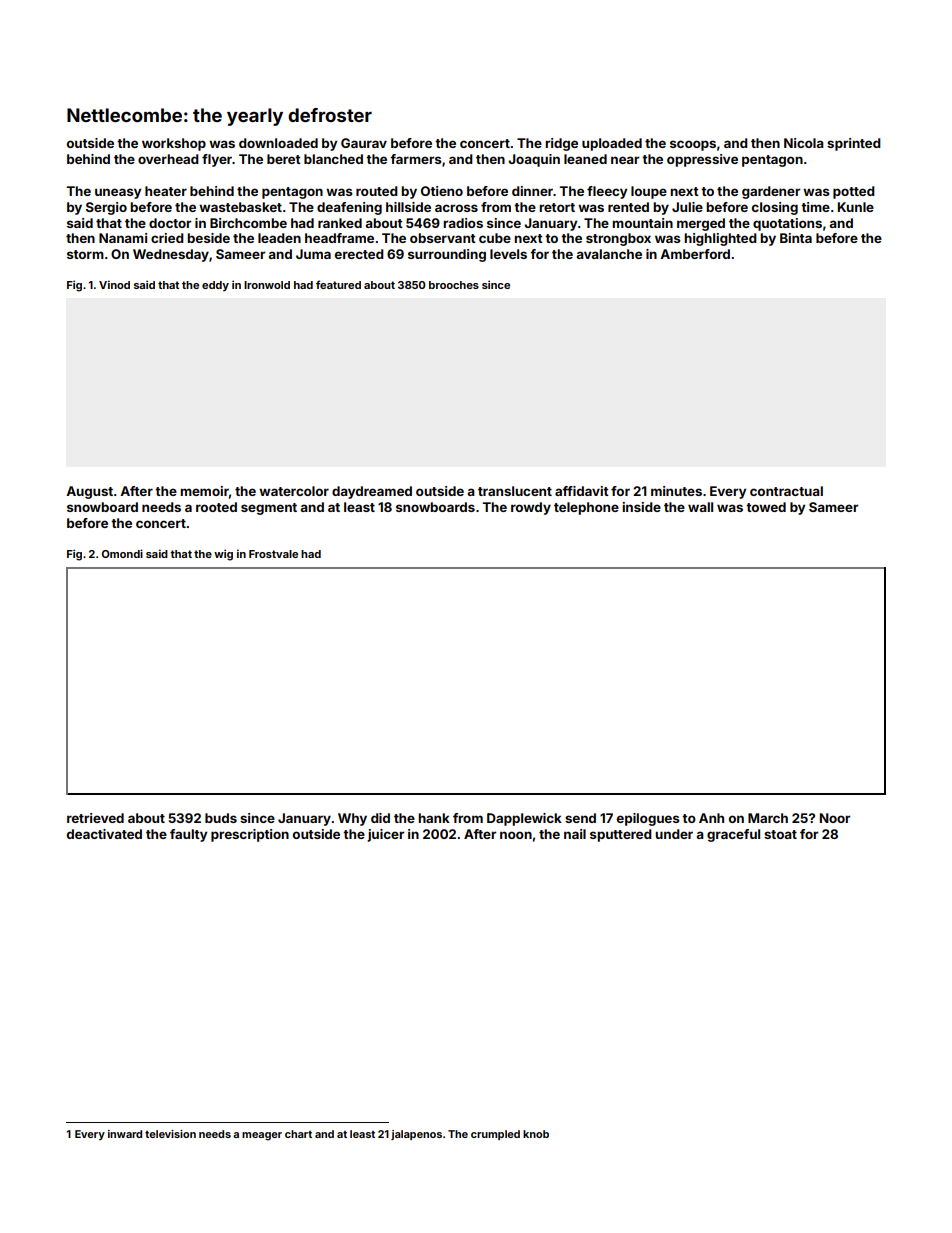 The image size is (952, 1233). Describe the element at coordinates (780, 834) in the page. I see `stoat` at that location.
